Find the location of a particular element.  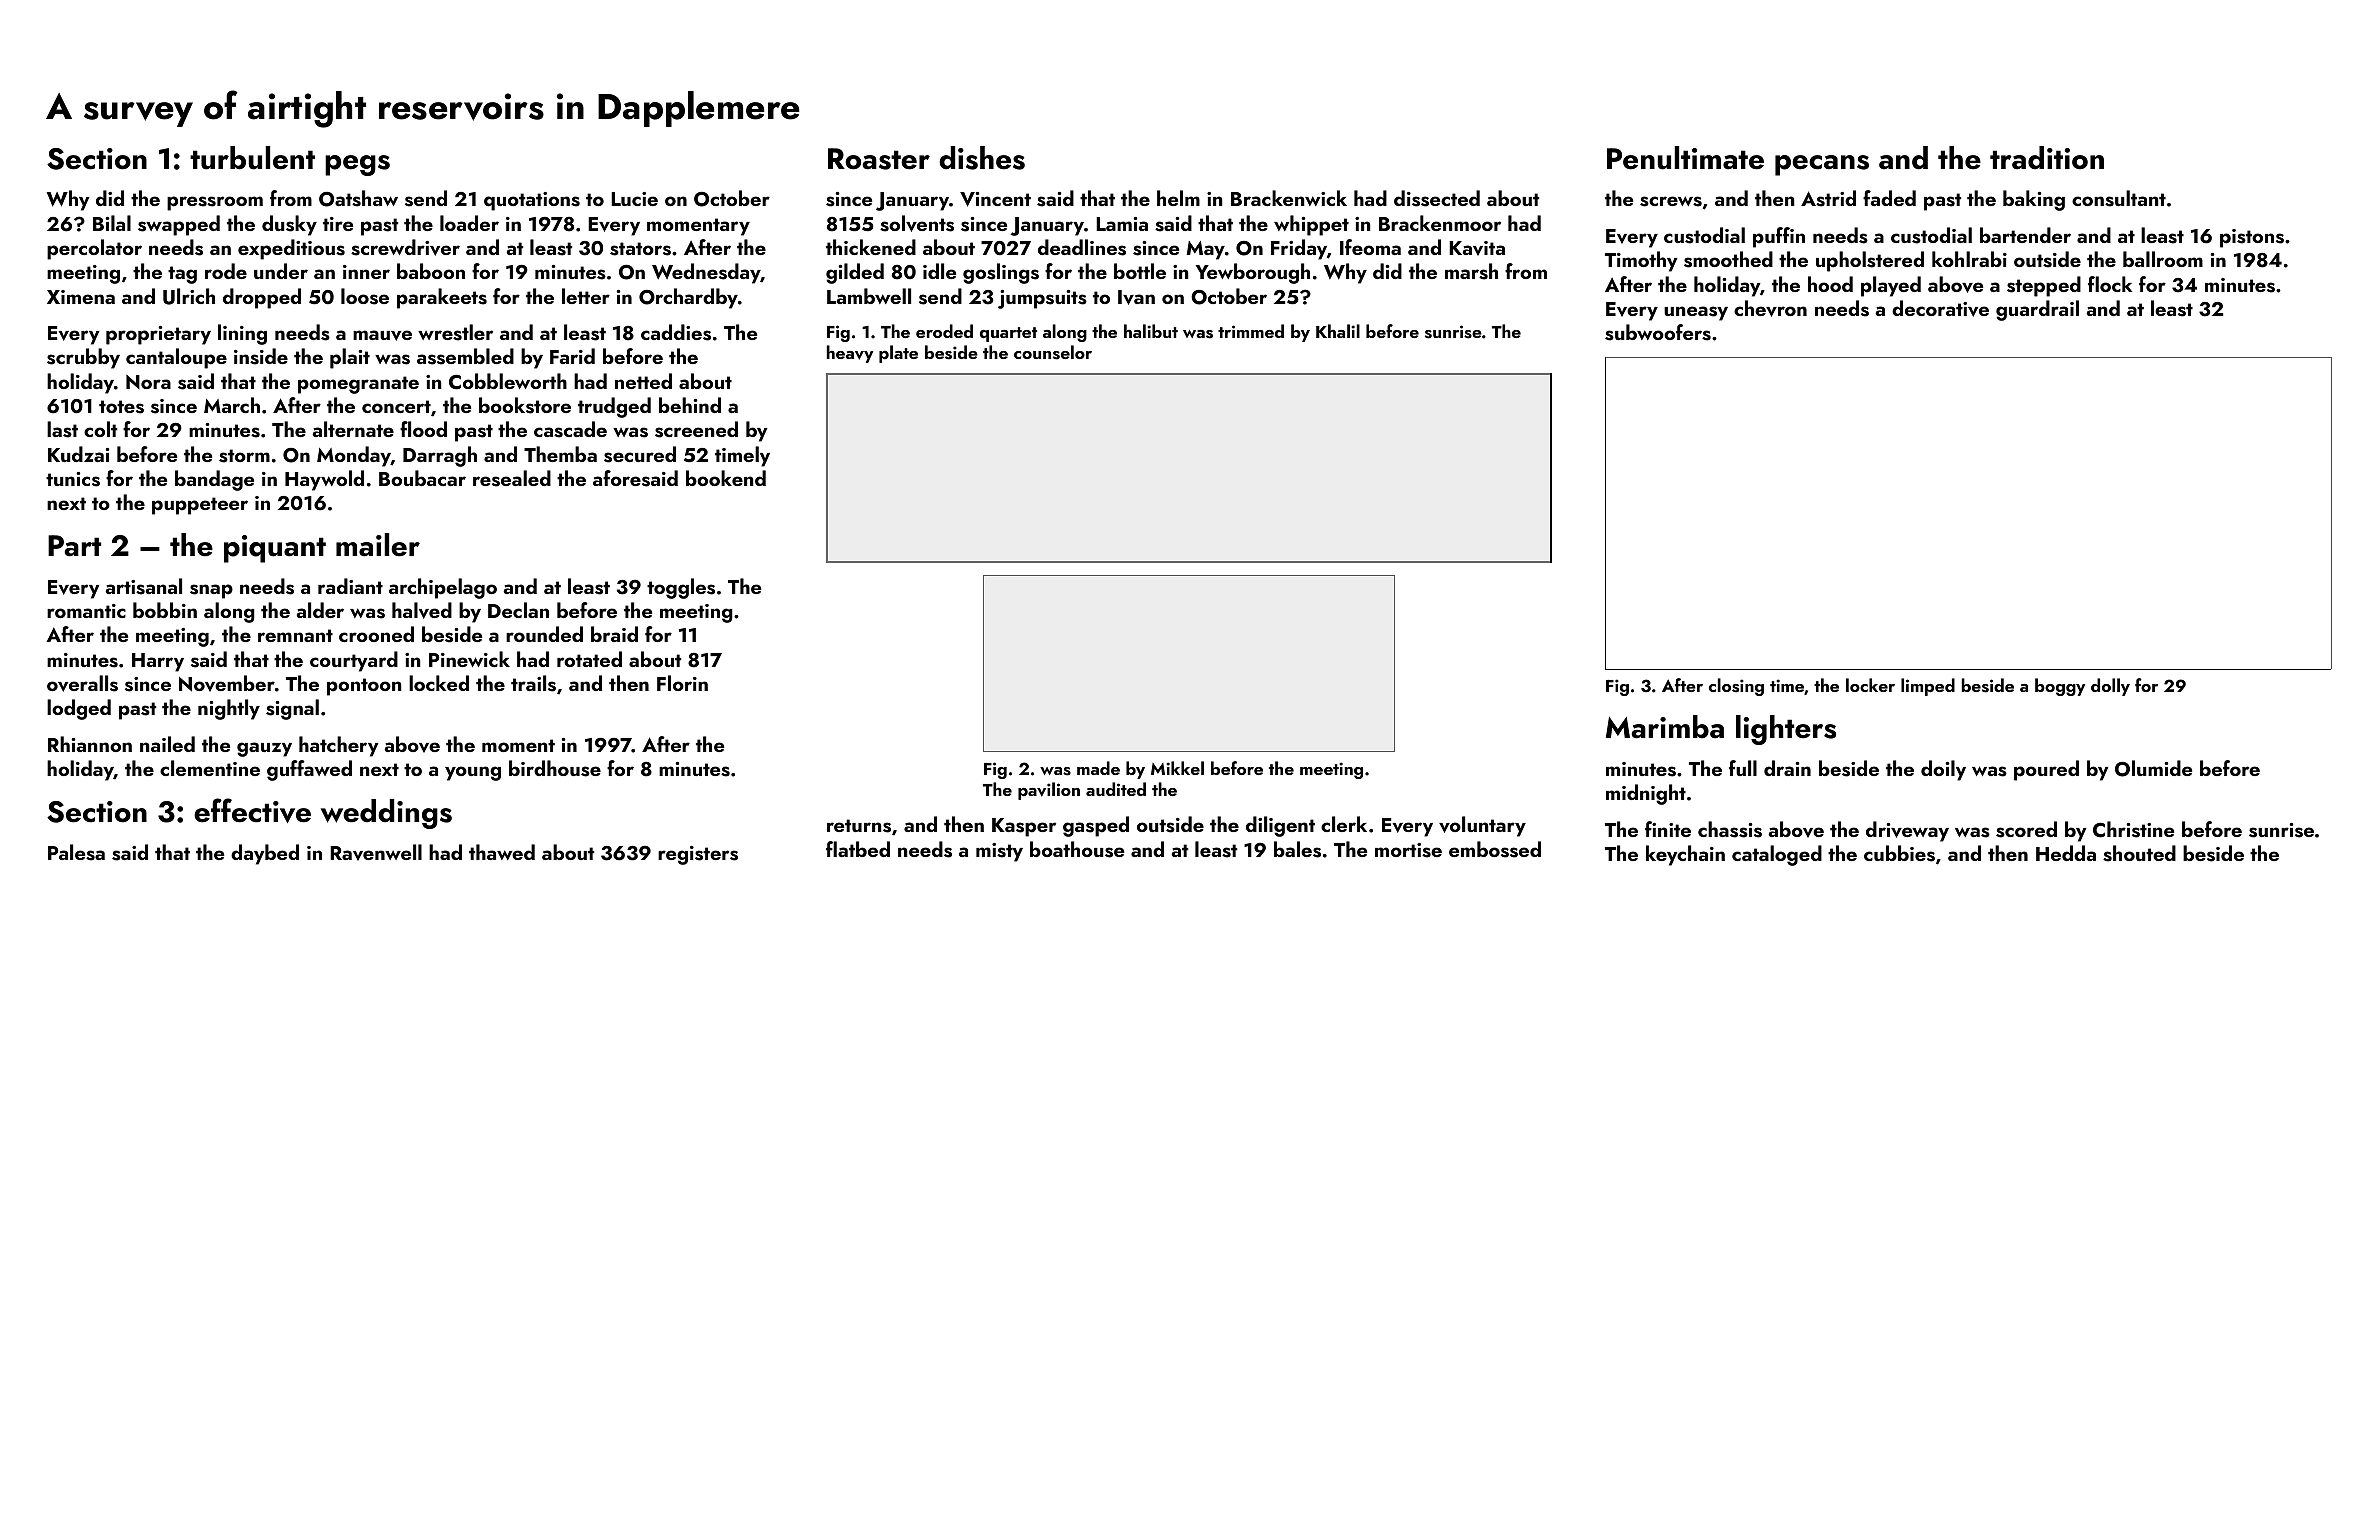

closing is located at coordinates (1736, 687).
